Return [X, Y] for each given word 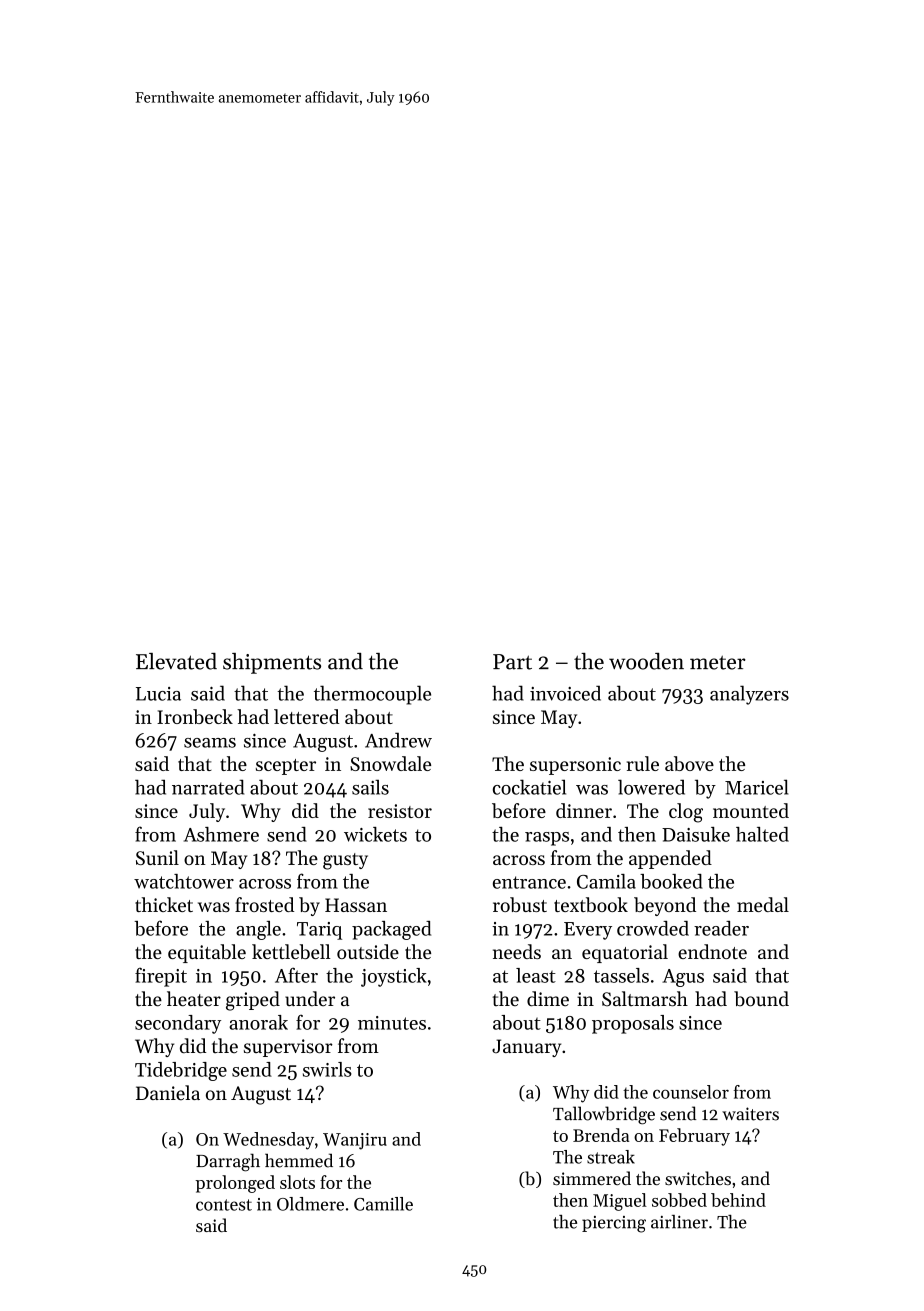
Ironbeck [195, 716]
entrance [529, 882]
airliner [679, 1222]
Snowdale [390, 763]
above [689, 763]
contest [224, 1205]
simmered [592, 1178]
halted [762, 834]
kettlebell [291, 951]
